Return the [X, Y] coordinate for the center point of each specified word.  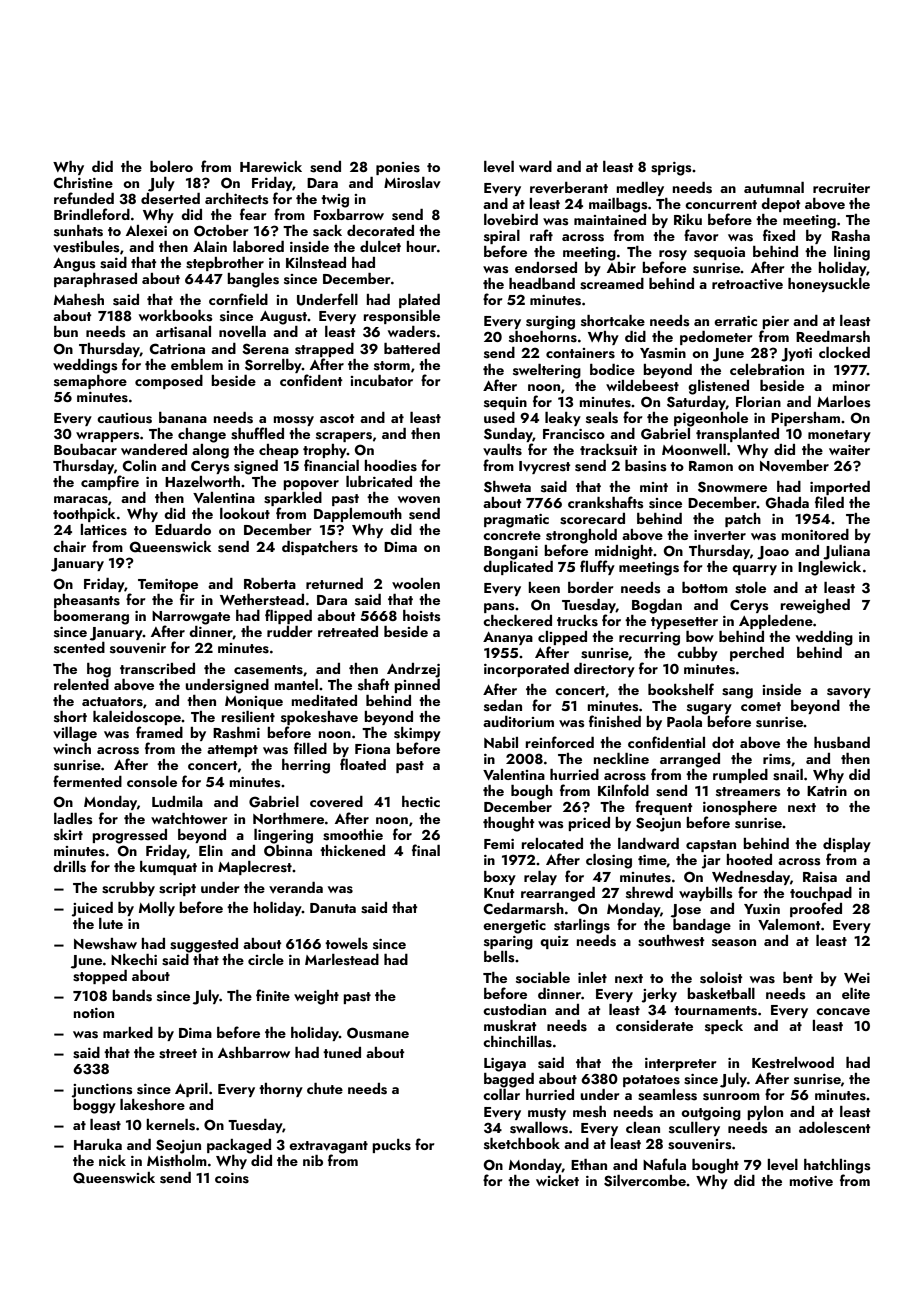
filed [829, 502]
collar [501, 1094]
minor [851, 386]
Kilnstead [316, 263]
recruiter [841, 188]
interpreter [681, 1064]
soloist [721, 978]
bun [66, 331]
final [426, 850]
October [221, 231]
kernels [170, 1125]
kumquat [168, 868]
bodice [612, 369]
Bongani [511, 553]
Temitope [168, 585]
